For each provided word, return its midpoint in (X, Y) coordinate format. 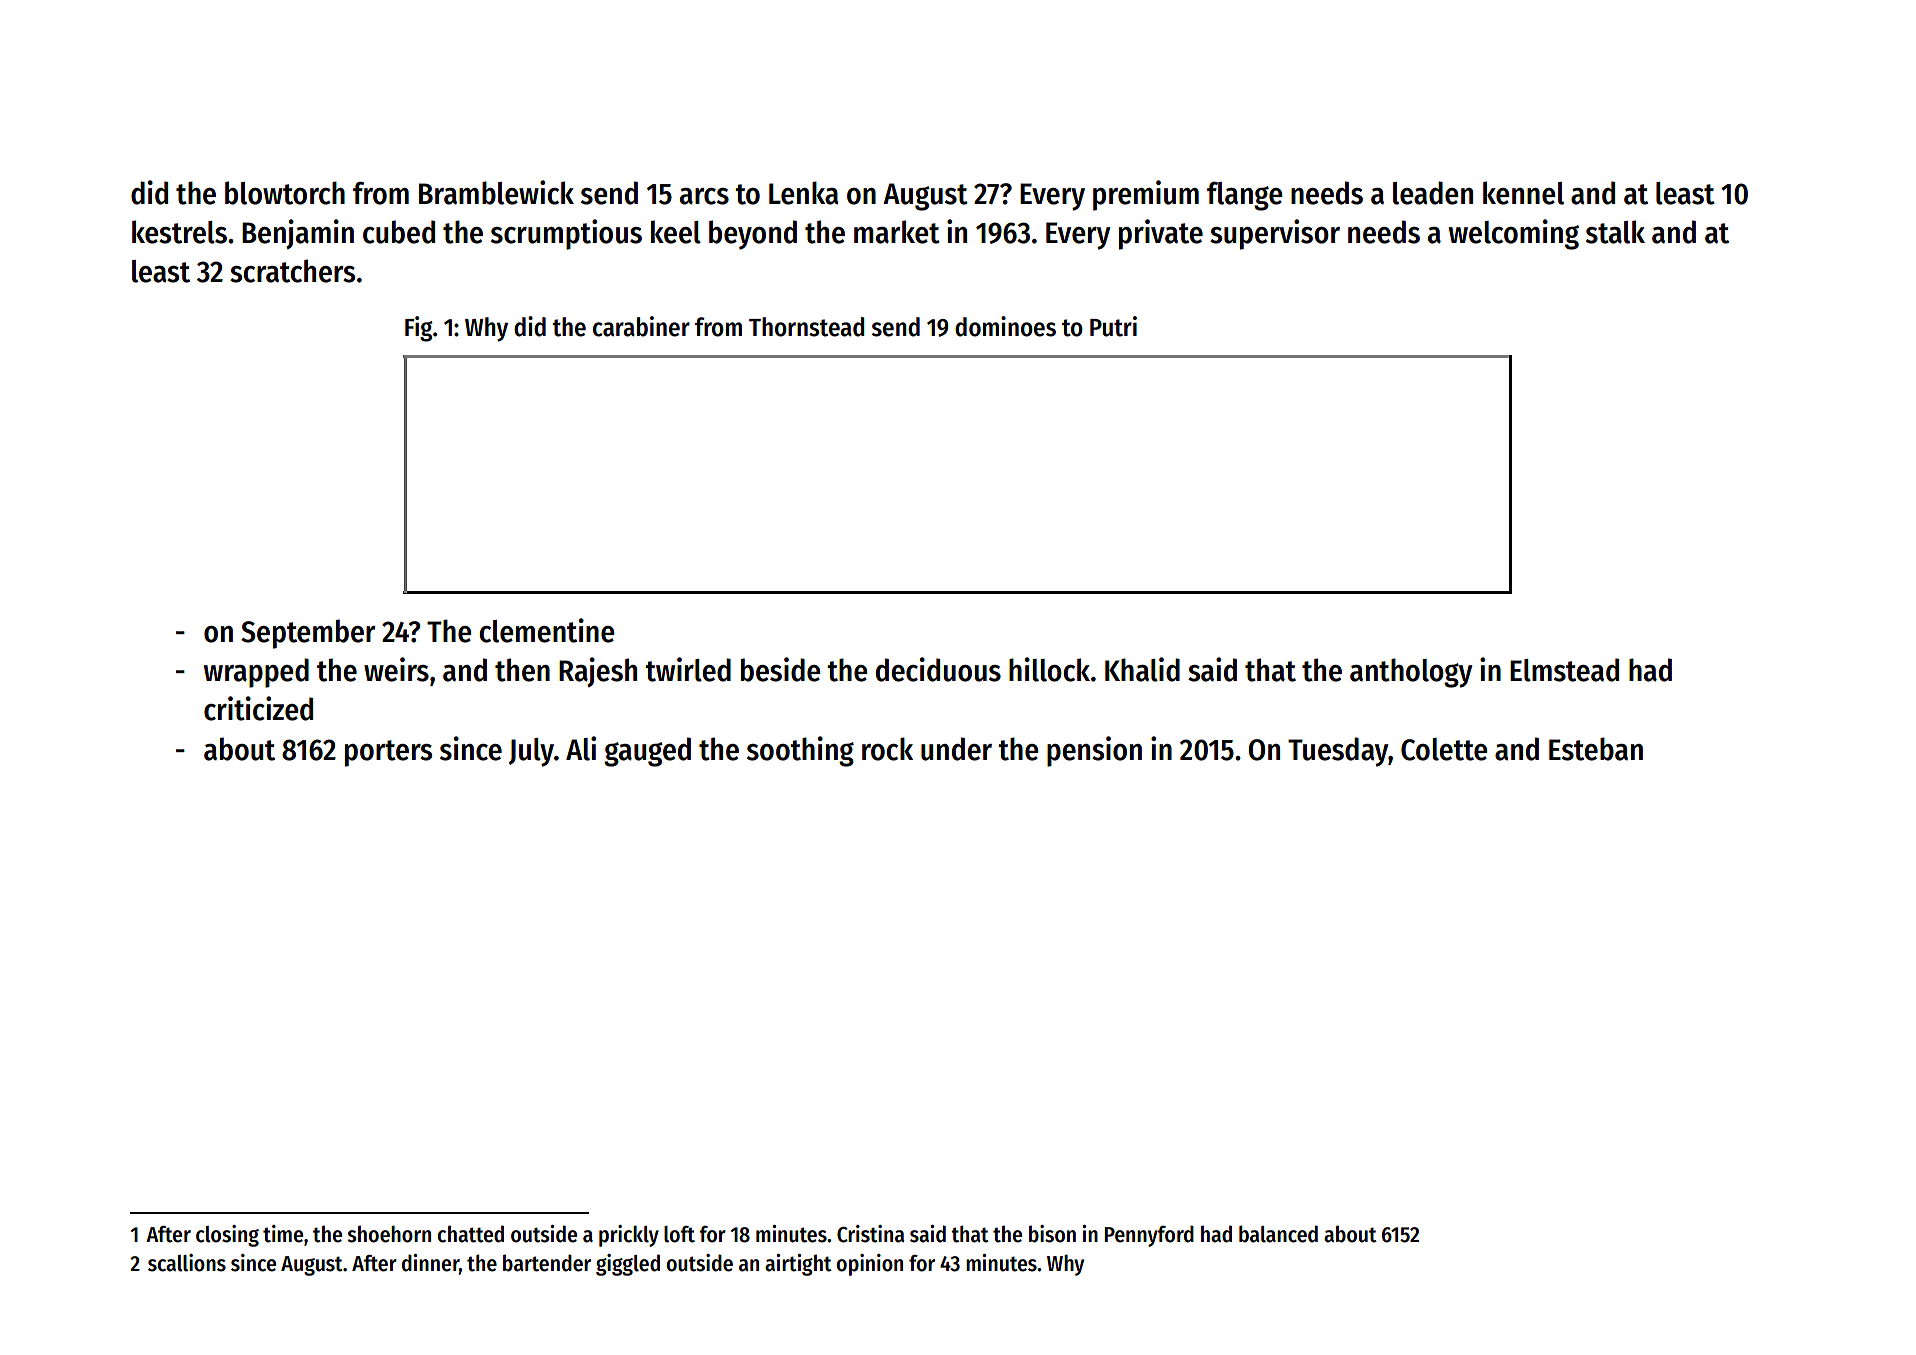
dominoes (1005, 326)
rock (887, 749)
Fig (419, 329)
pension (1094, 751)
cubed (399, 232)
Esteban (1596, 749)
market (897, 232)
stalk (1615, 232)
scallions (187, 1263)
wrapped (256, 673)
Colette (1444, 749)
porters (388, 753)
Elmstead (1564, 670)
